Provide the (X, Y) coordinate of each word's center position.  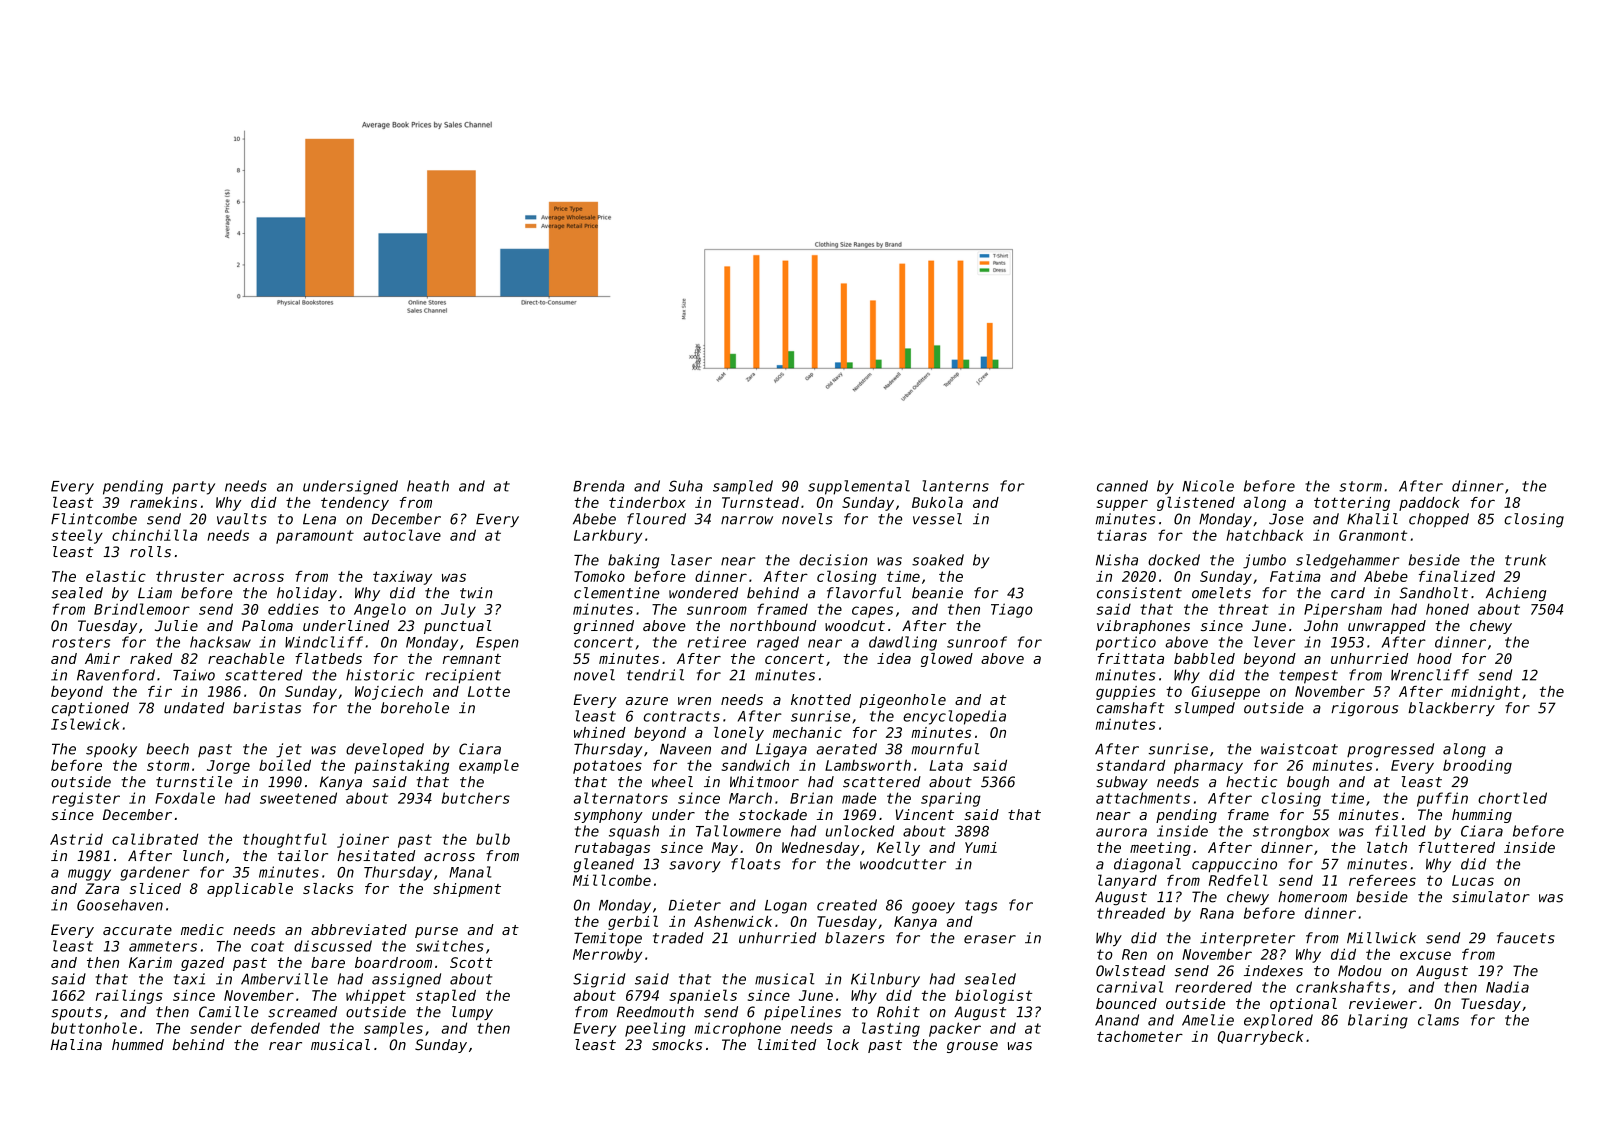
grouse (972, 1047)
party (193, 488)
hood (1434, 658)
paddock (1429, 504)
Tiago (1012, 610)
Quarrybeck (1260, 1038)
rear (285, 1046)
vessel (937, 519)
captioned (90, 709)
